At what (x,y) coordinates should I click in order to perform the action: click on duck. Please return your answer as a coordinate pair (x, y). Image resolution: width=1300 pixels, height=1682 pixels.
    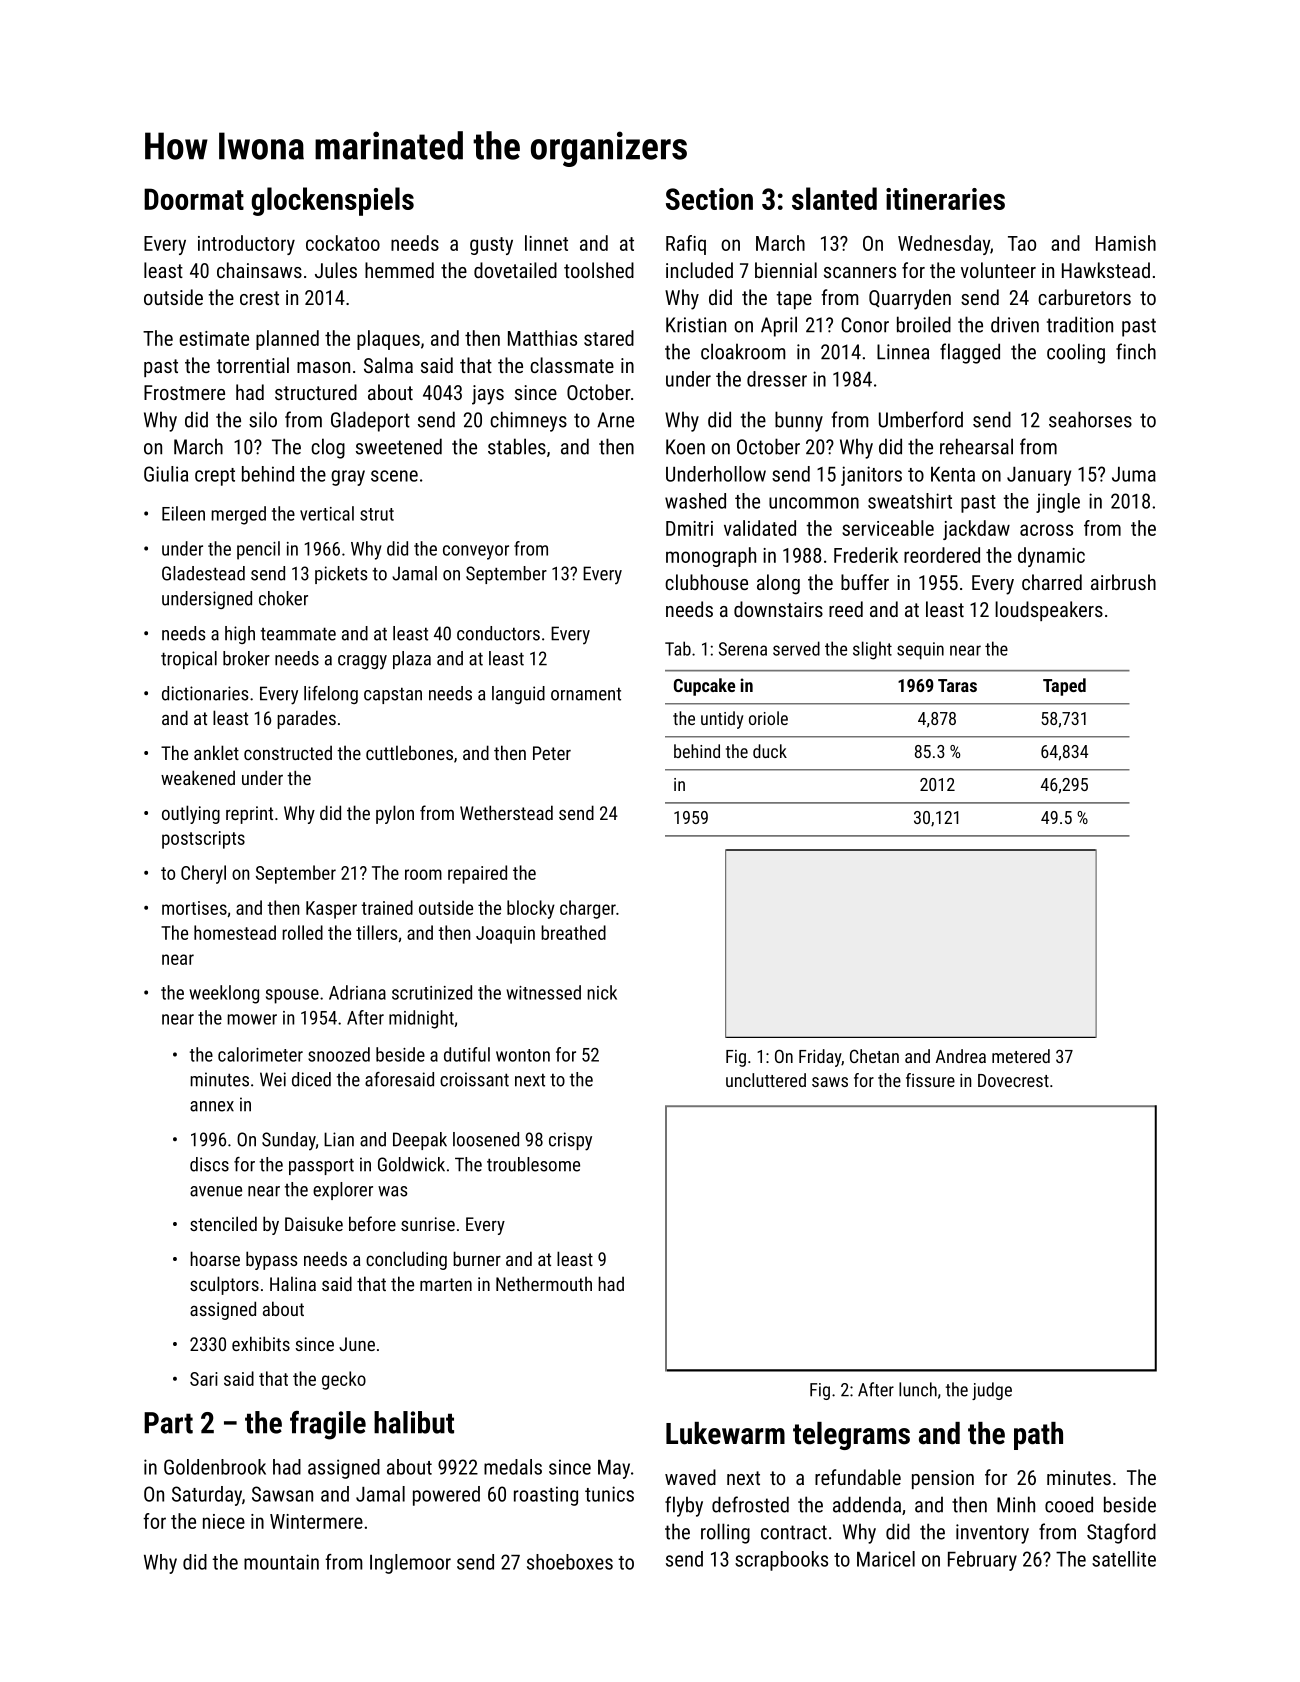
    Looking at the image, I should click on (770, 751).
